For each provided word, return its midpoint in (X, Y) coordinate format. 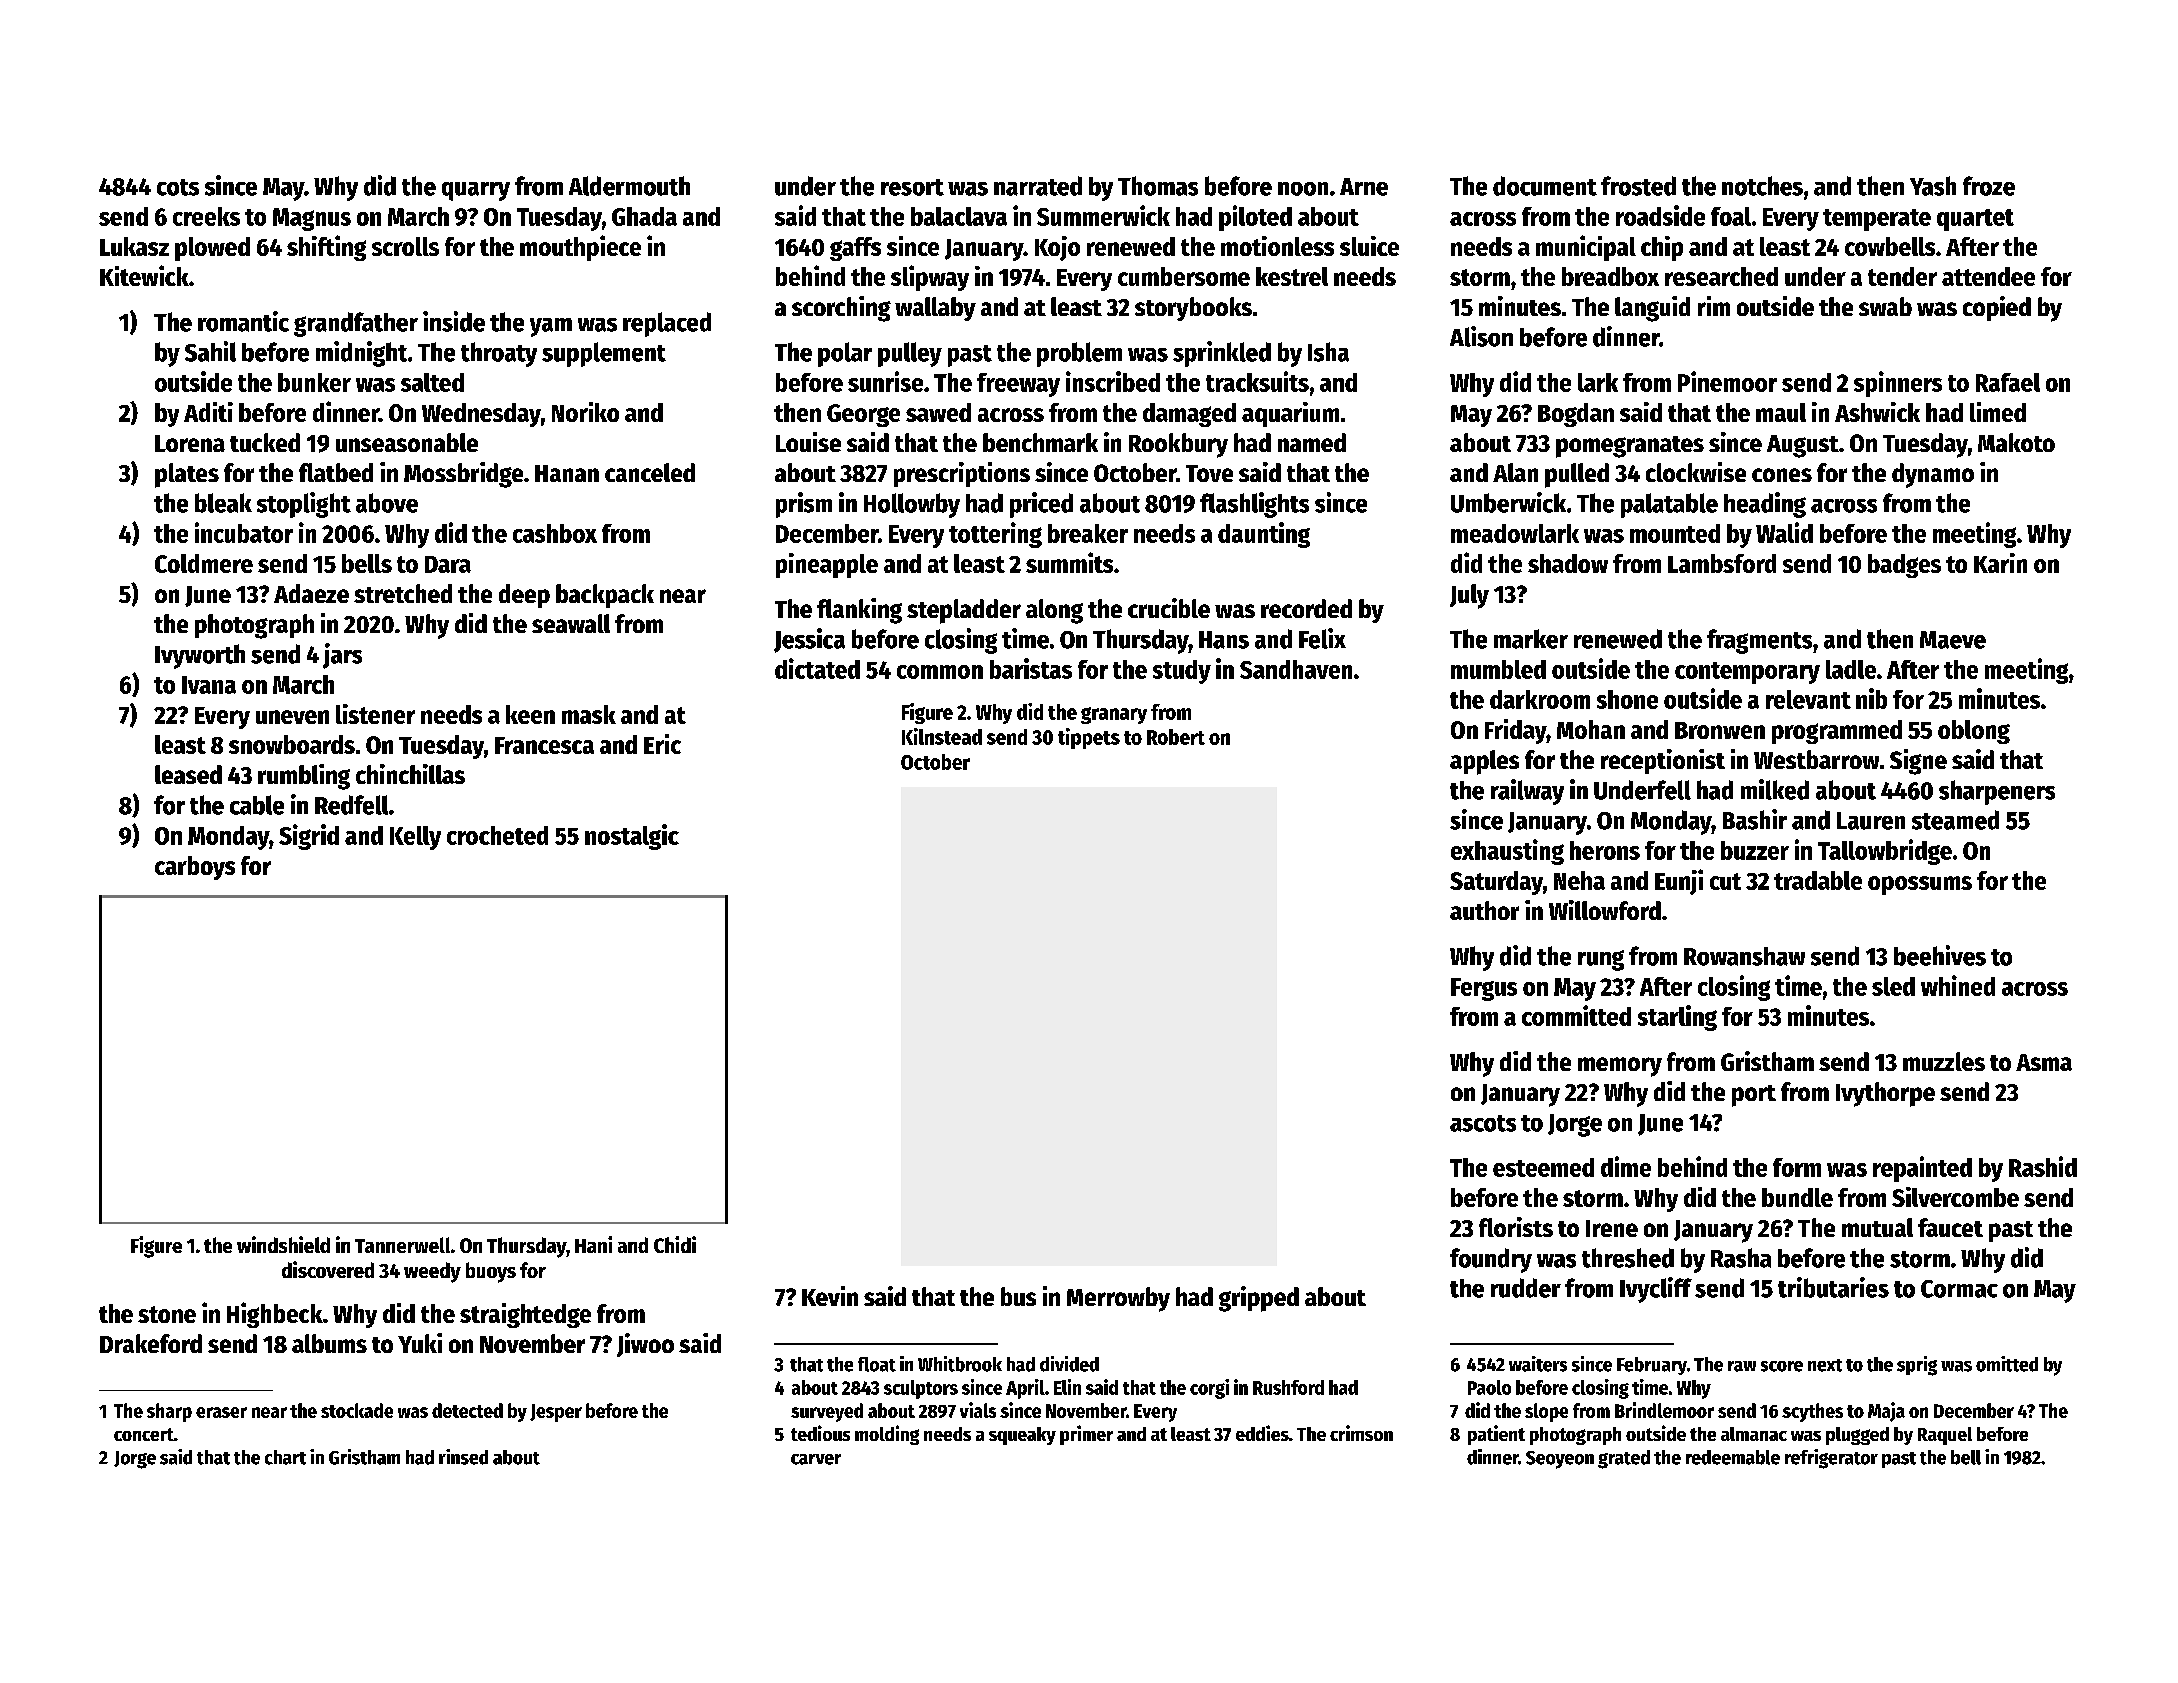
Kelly (415, 838)
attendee (1988, 276)
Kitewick (144, 275)
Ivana (209, 685)
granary (1114, 715)
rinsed (463, 1457)
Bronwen (1720, 730)
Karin (2000, 563)
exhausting (1507, 852)
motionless (1277, 246)
